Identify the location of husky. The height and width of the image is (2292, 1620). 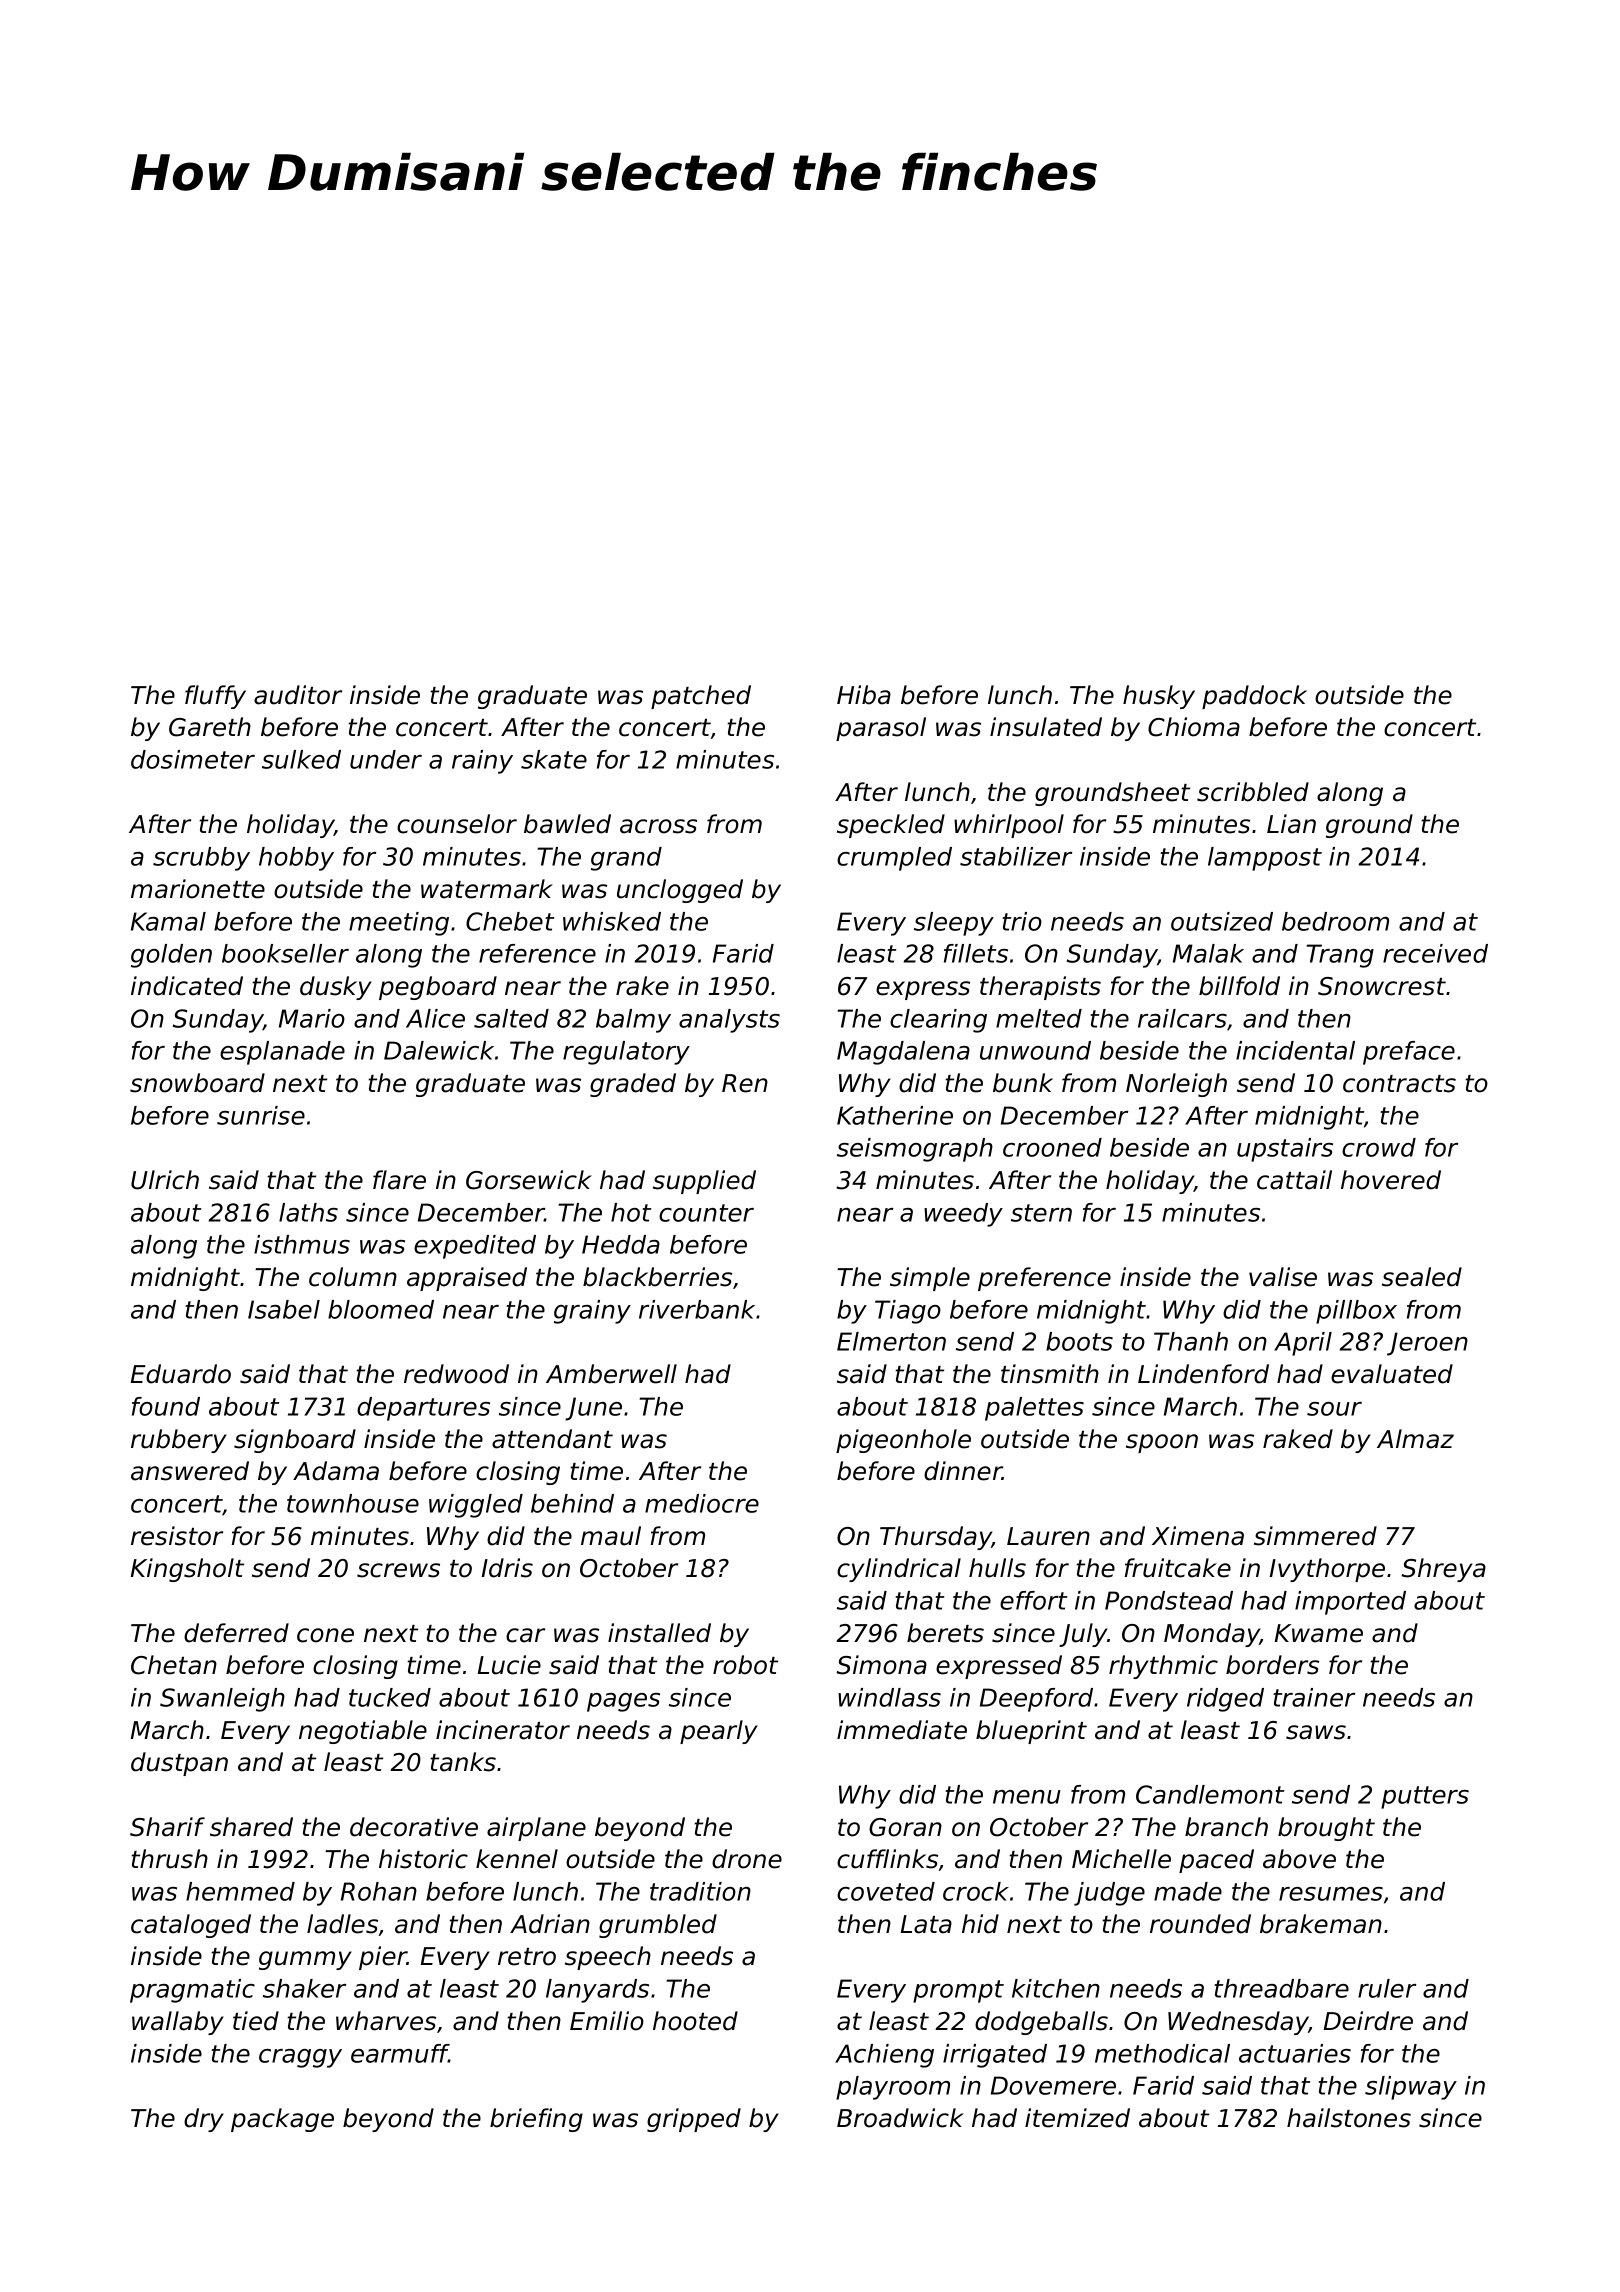
(1159, 697).
